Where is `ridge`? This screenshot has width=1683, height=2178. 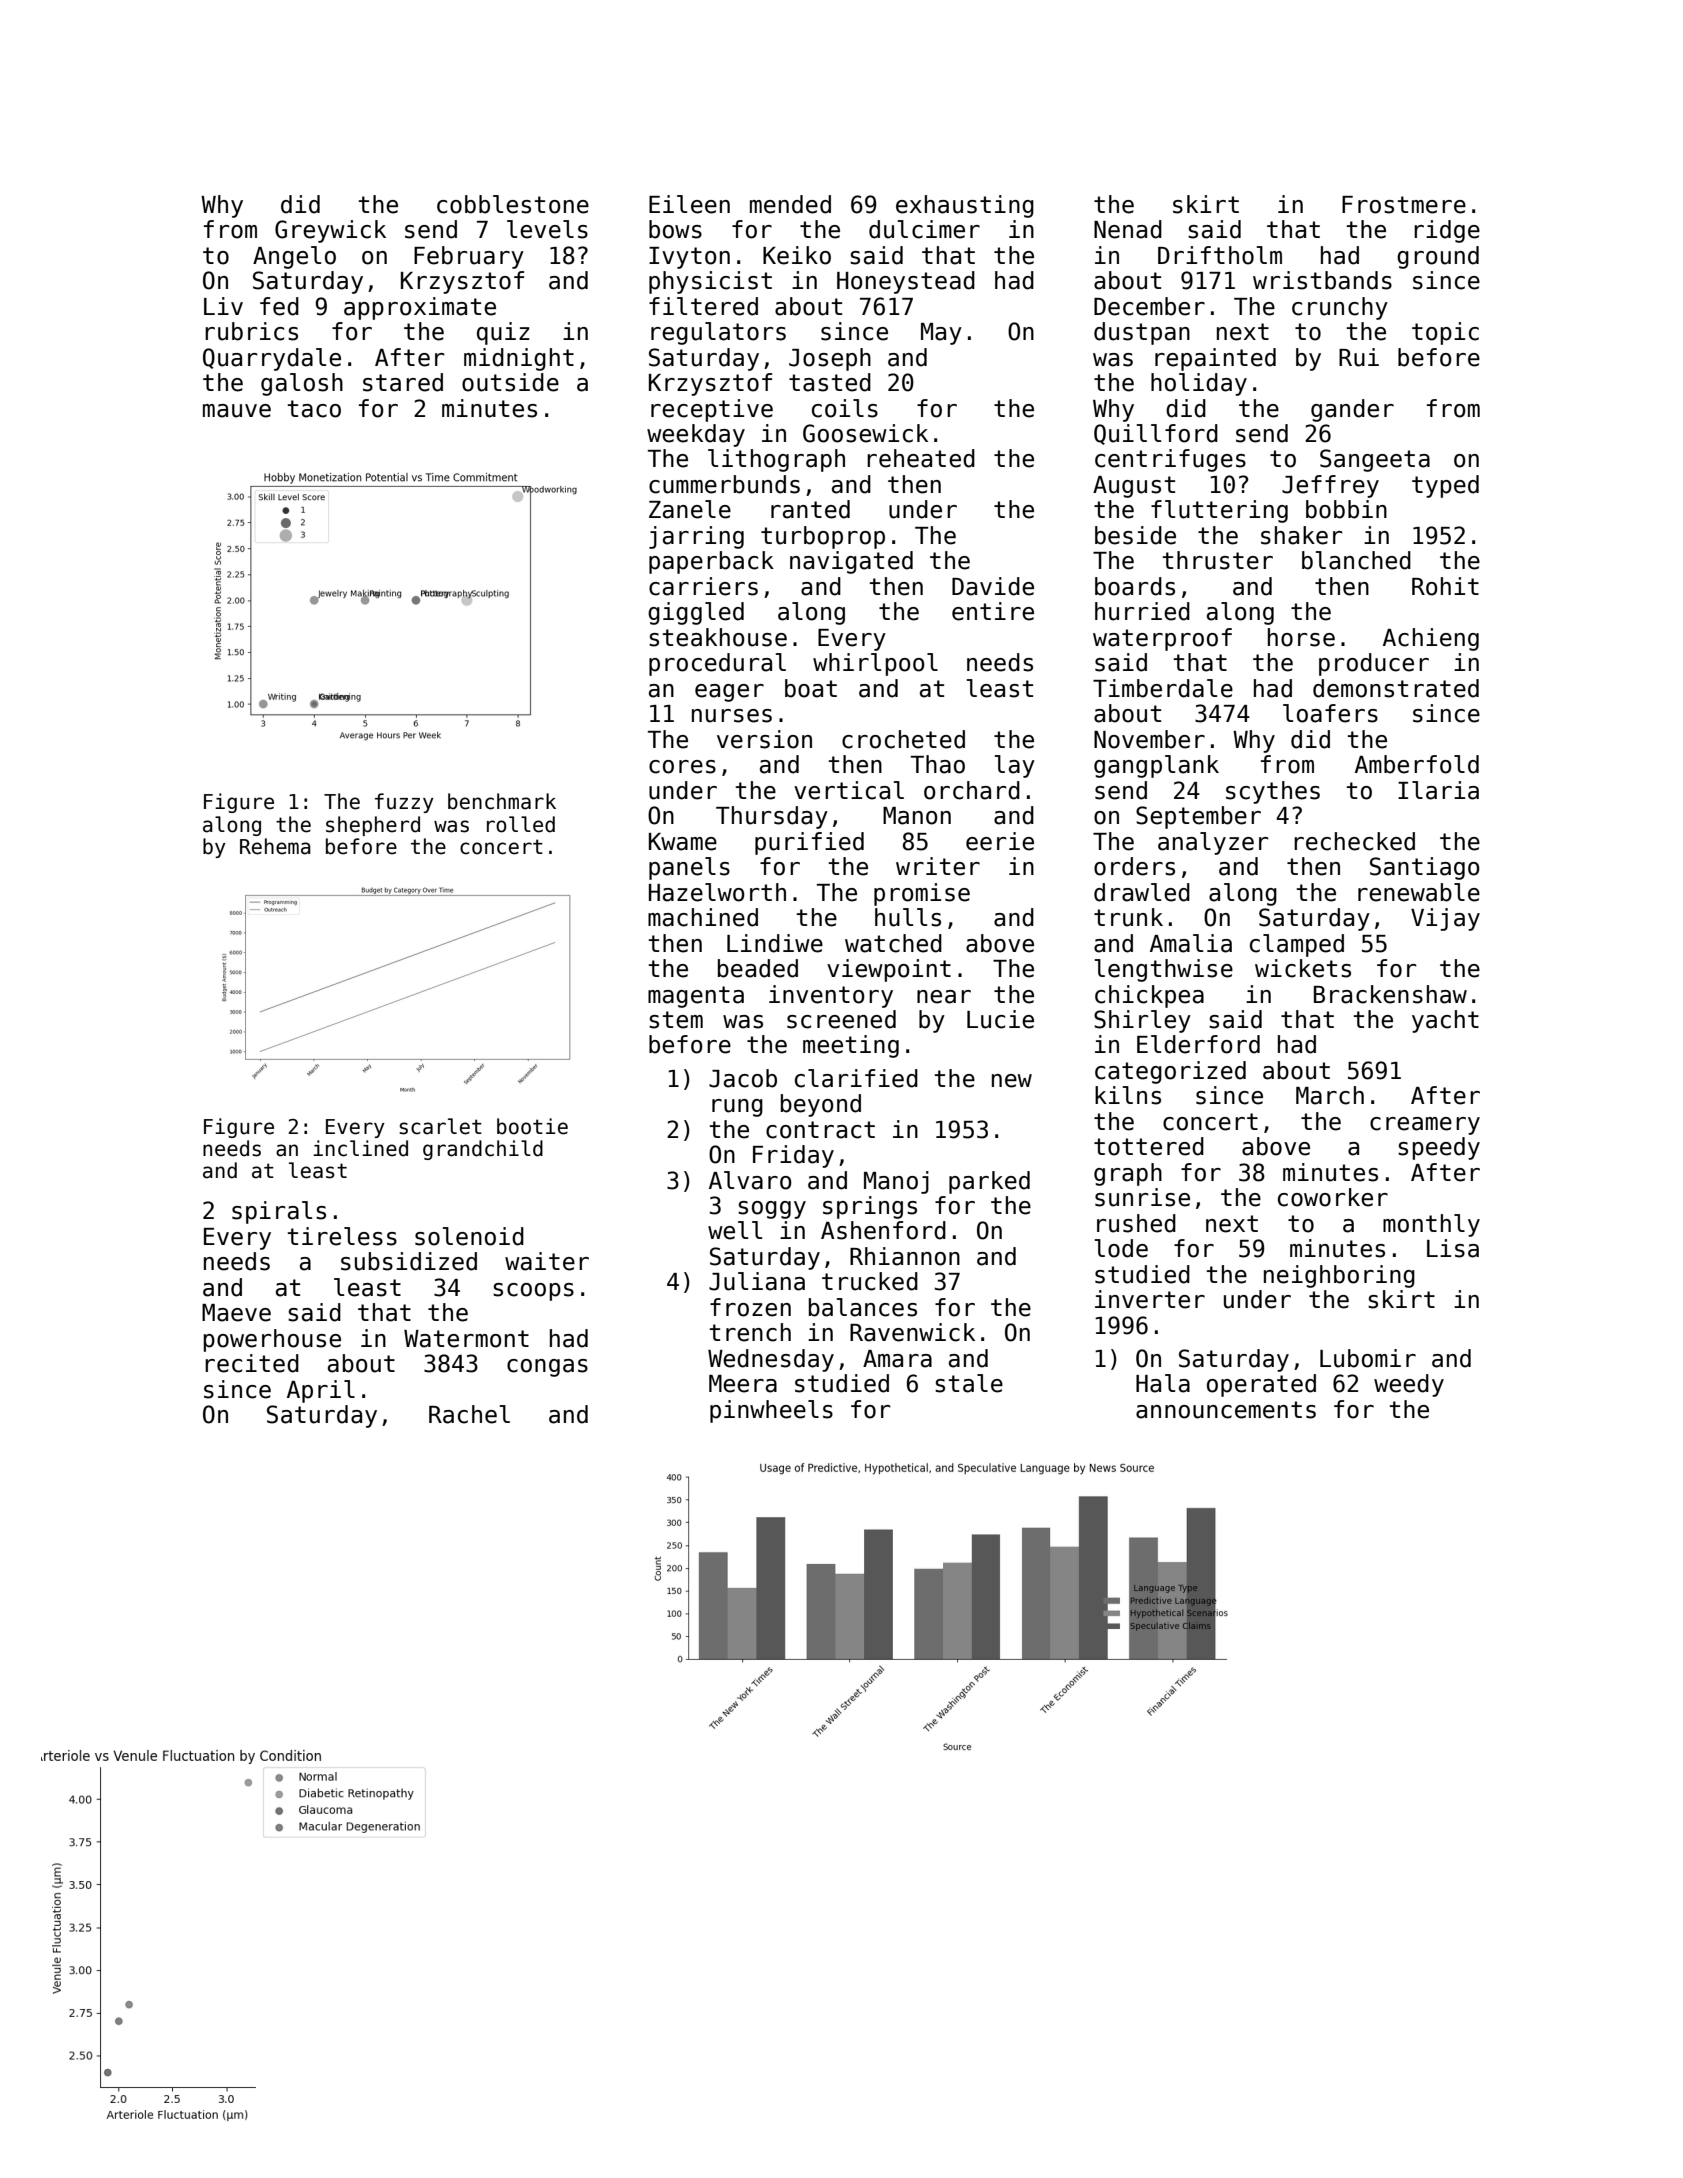
ridge is located at coordinates (1447, 231).
